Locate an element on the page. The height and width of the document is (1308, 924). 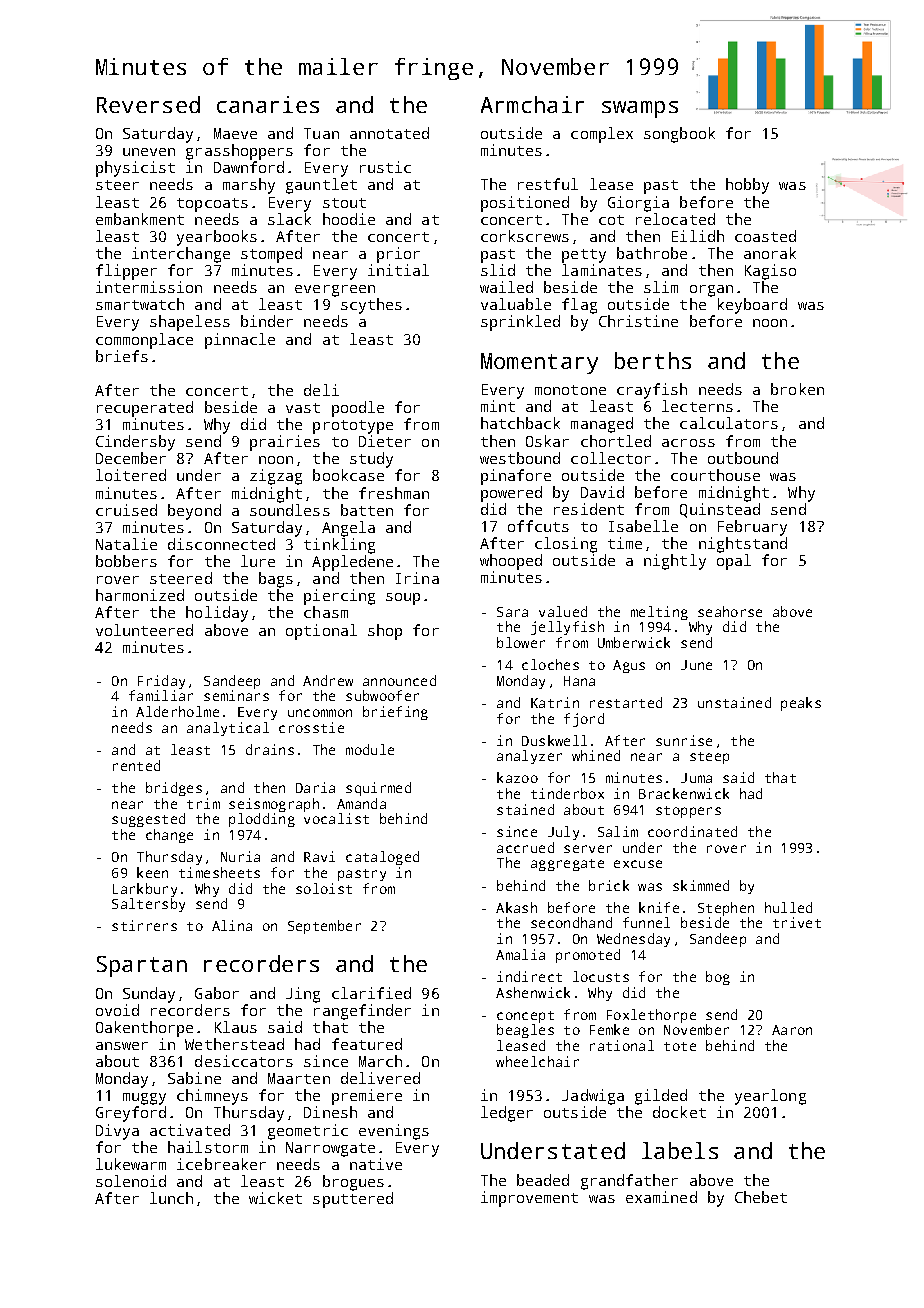
Sabine is located at coordinates (194, 1078).
